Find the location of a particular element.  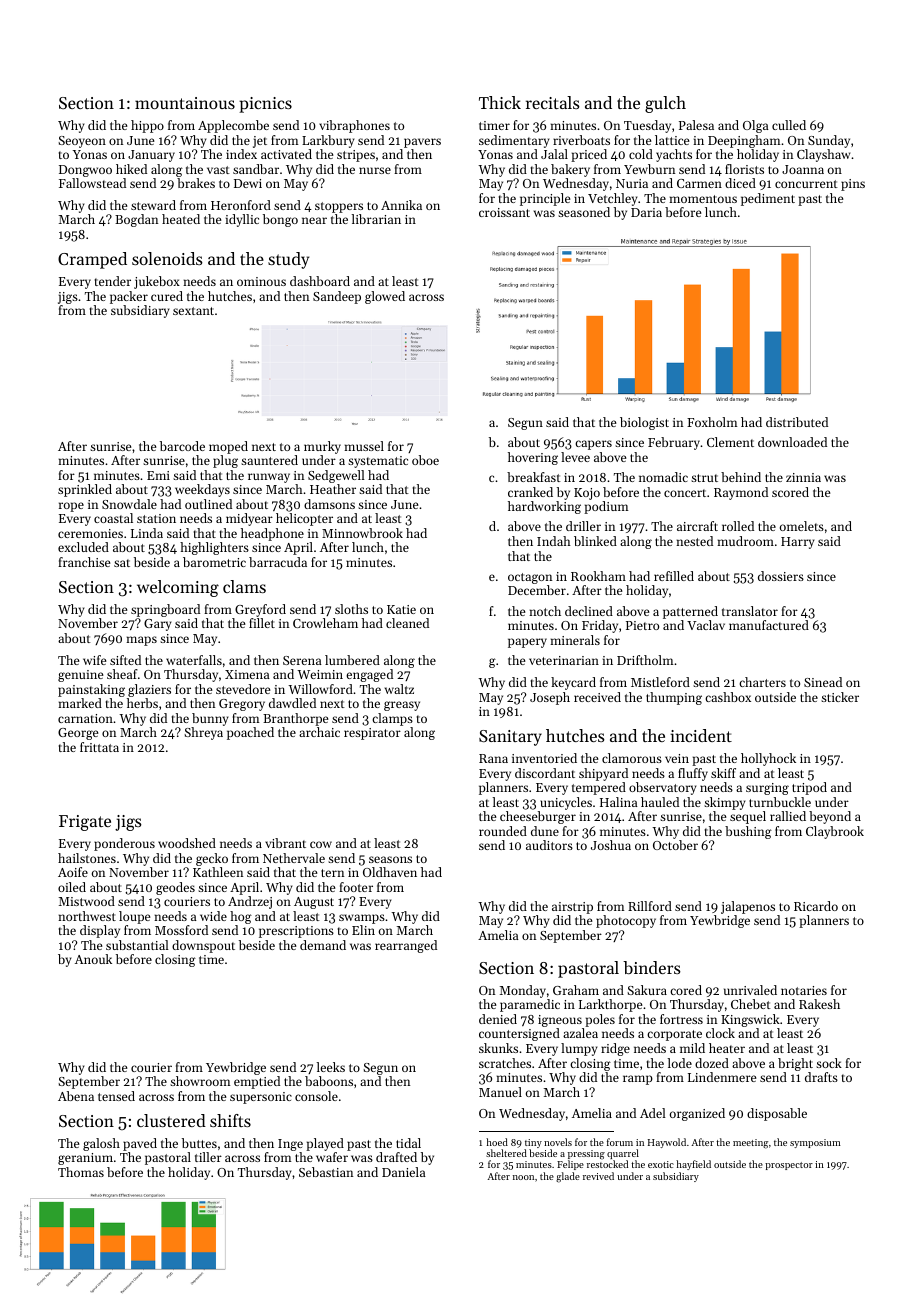

manufactured is located at coordinates (769, 625).
